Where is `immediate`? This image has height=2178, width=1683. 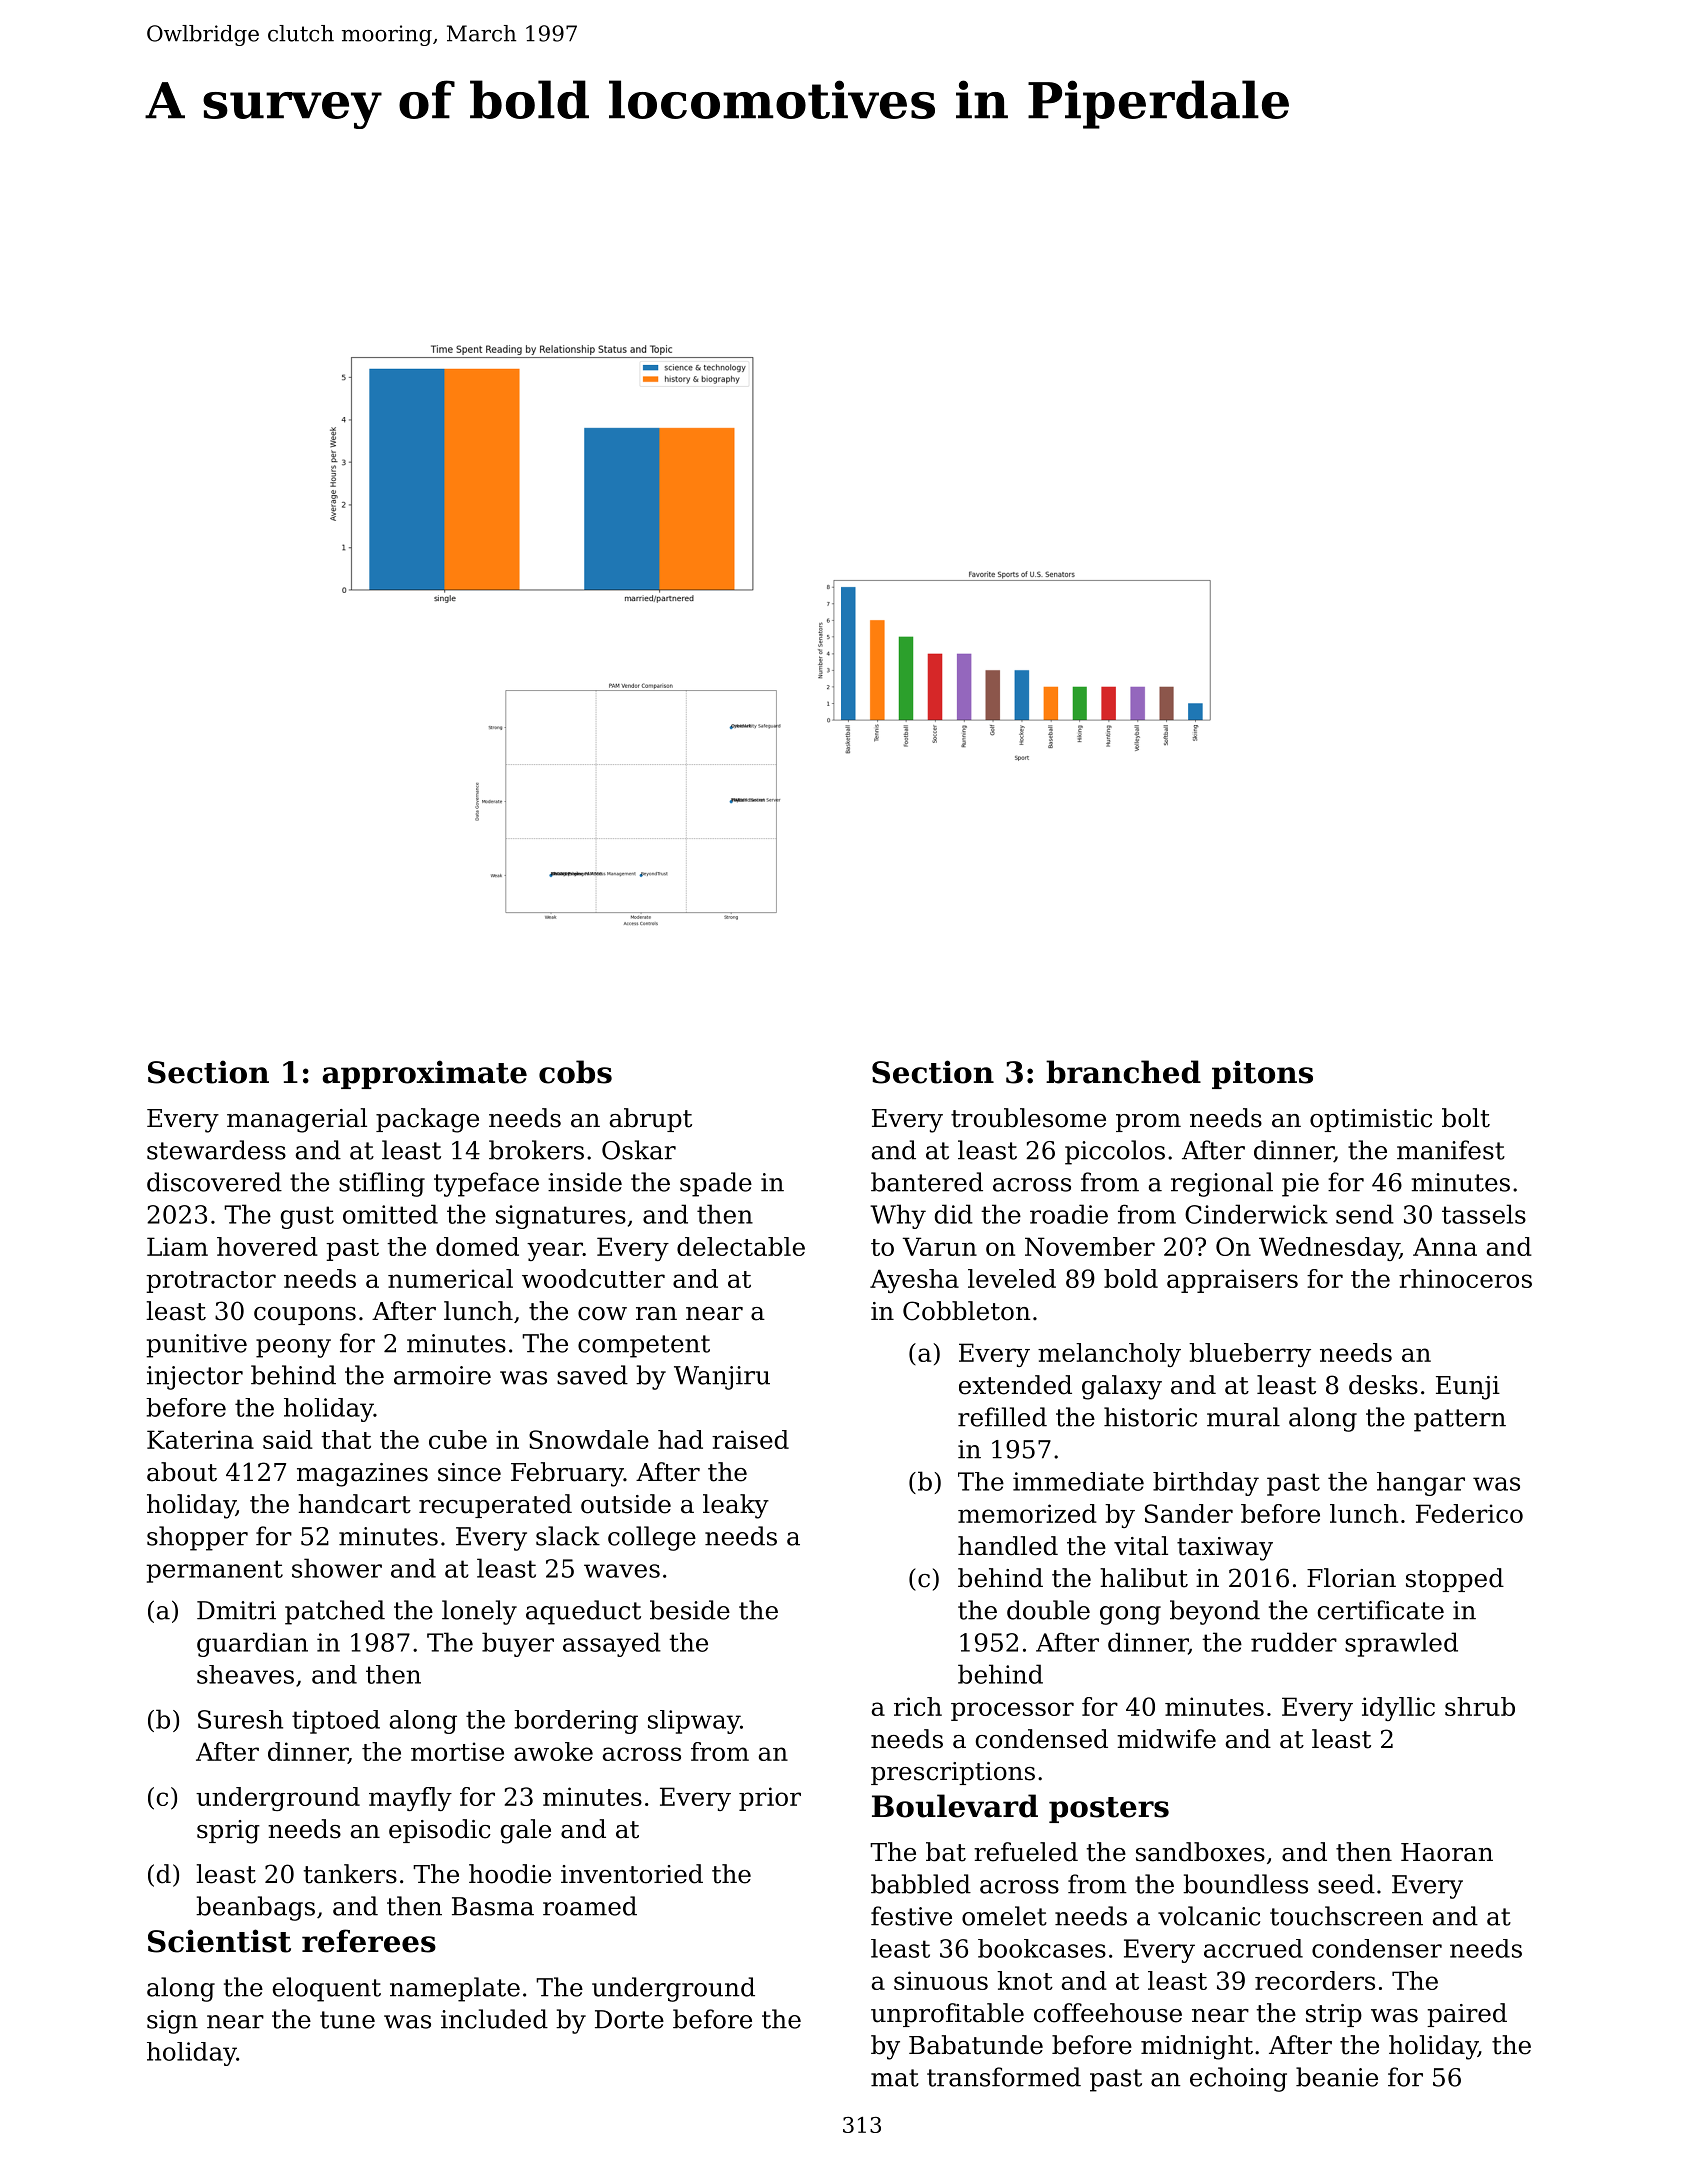 immediate is located at coordinates (1078, 1481).
